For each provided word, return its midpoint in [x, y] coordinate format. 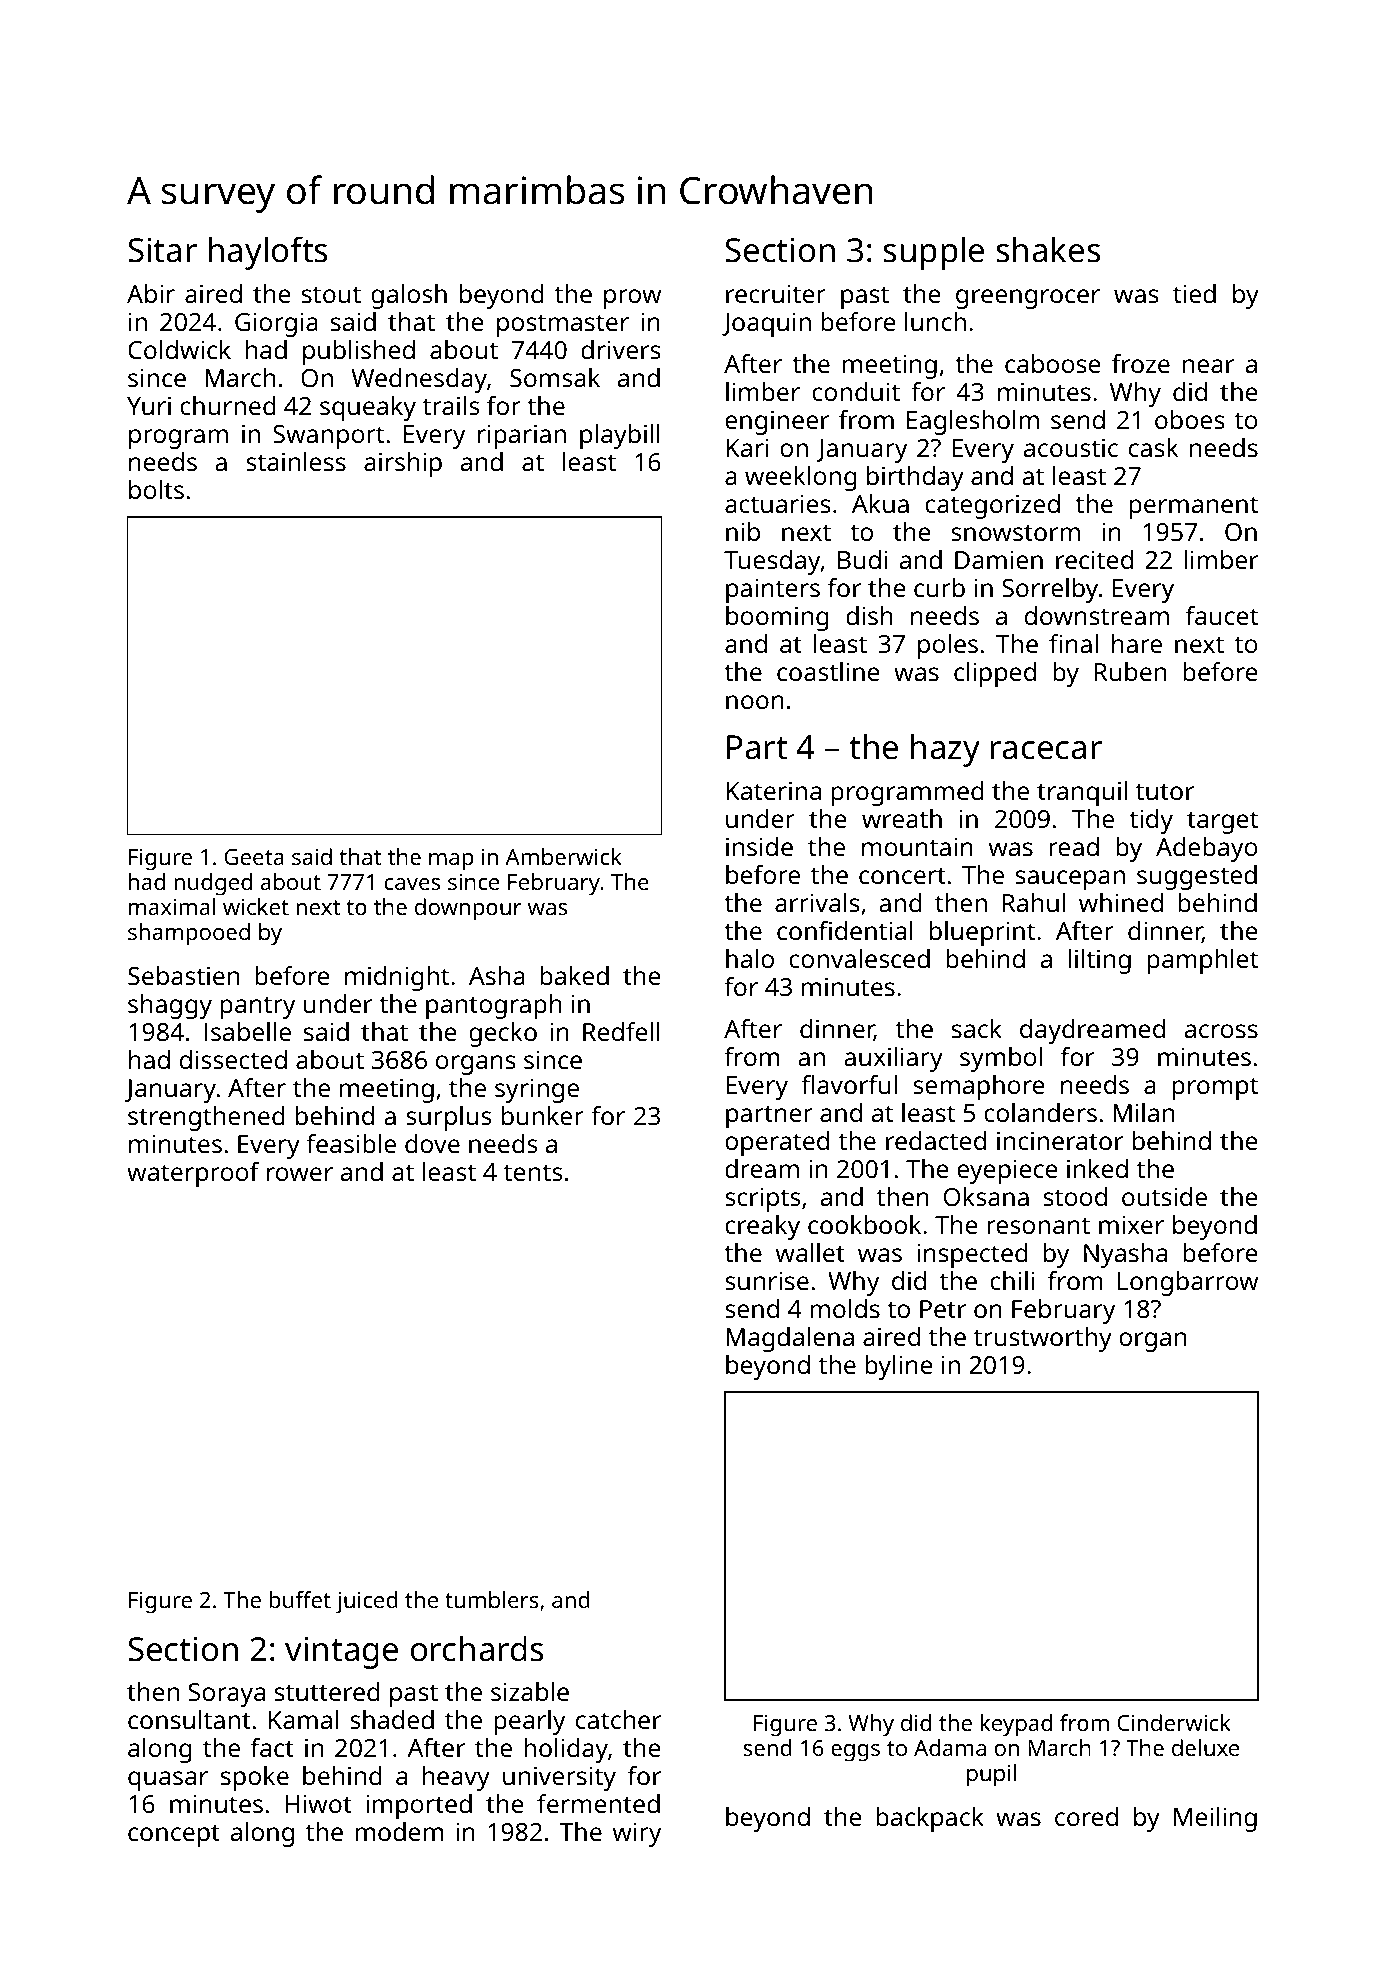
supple [933, 253]
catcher [618, 1719]
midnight [397, 978]
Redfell [621, 1031]
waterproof [193, 1174]
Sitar [162, 250]
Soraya [227, 1695]
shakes [1048, 250]
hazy [945, 750]
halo [750, 958]
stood [1075, 1196]
